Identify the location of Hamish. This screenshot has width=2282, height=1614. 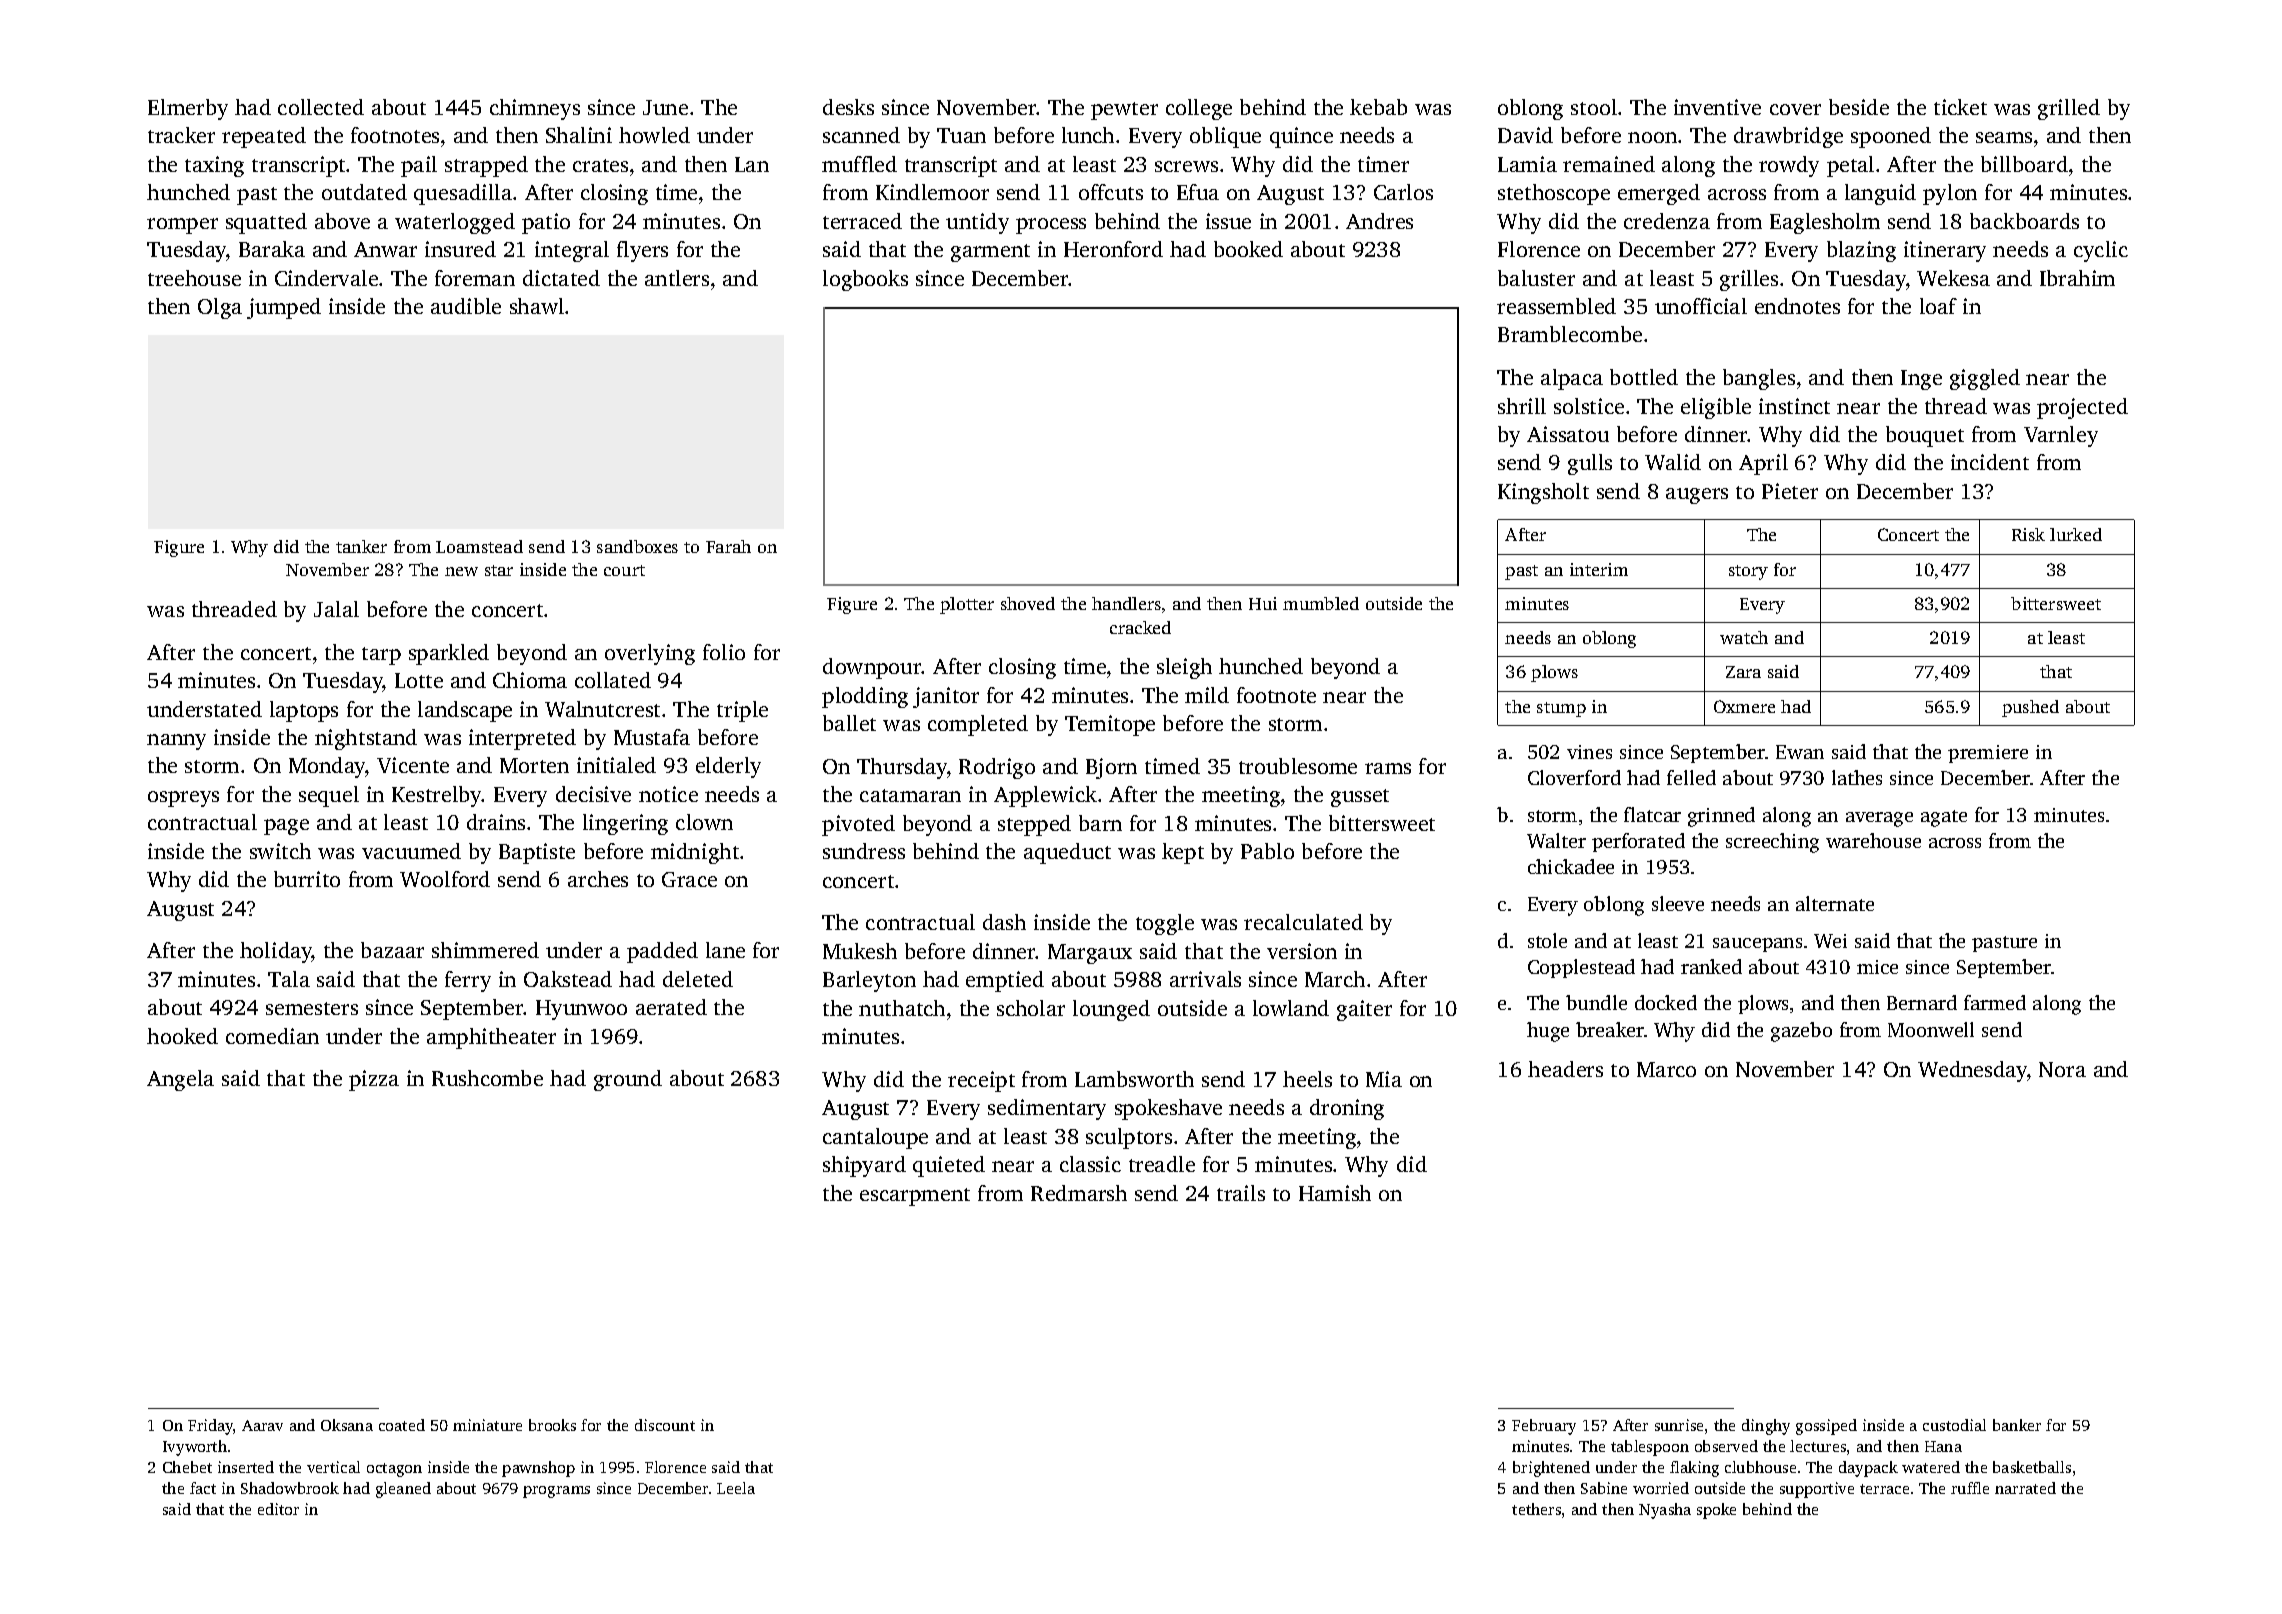
(1335, 1193).
